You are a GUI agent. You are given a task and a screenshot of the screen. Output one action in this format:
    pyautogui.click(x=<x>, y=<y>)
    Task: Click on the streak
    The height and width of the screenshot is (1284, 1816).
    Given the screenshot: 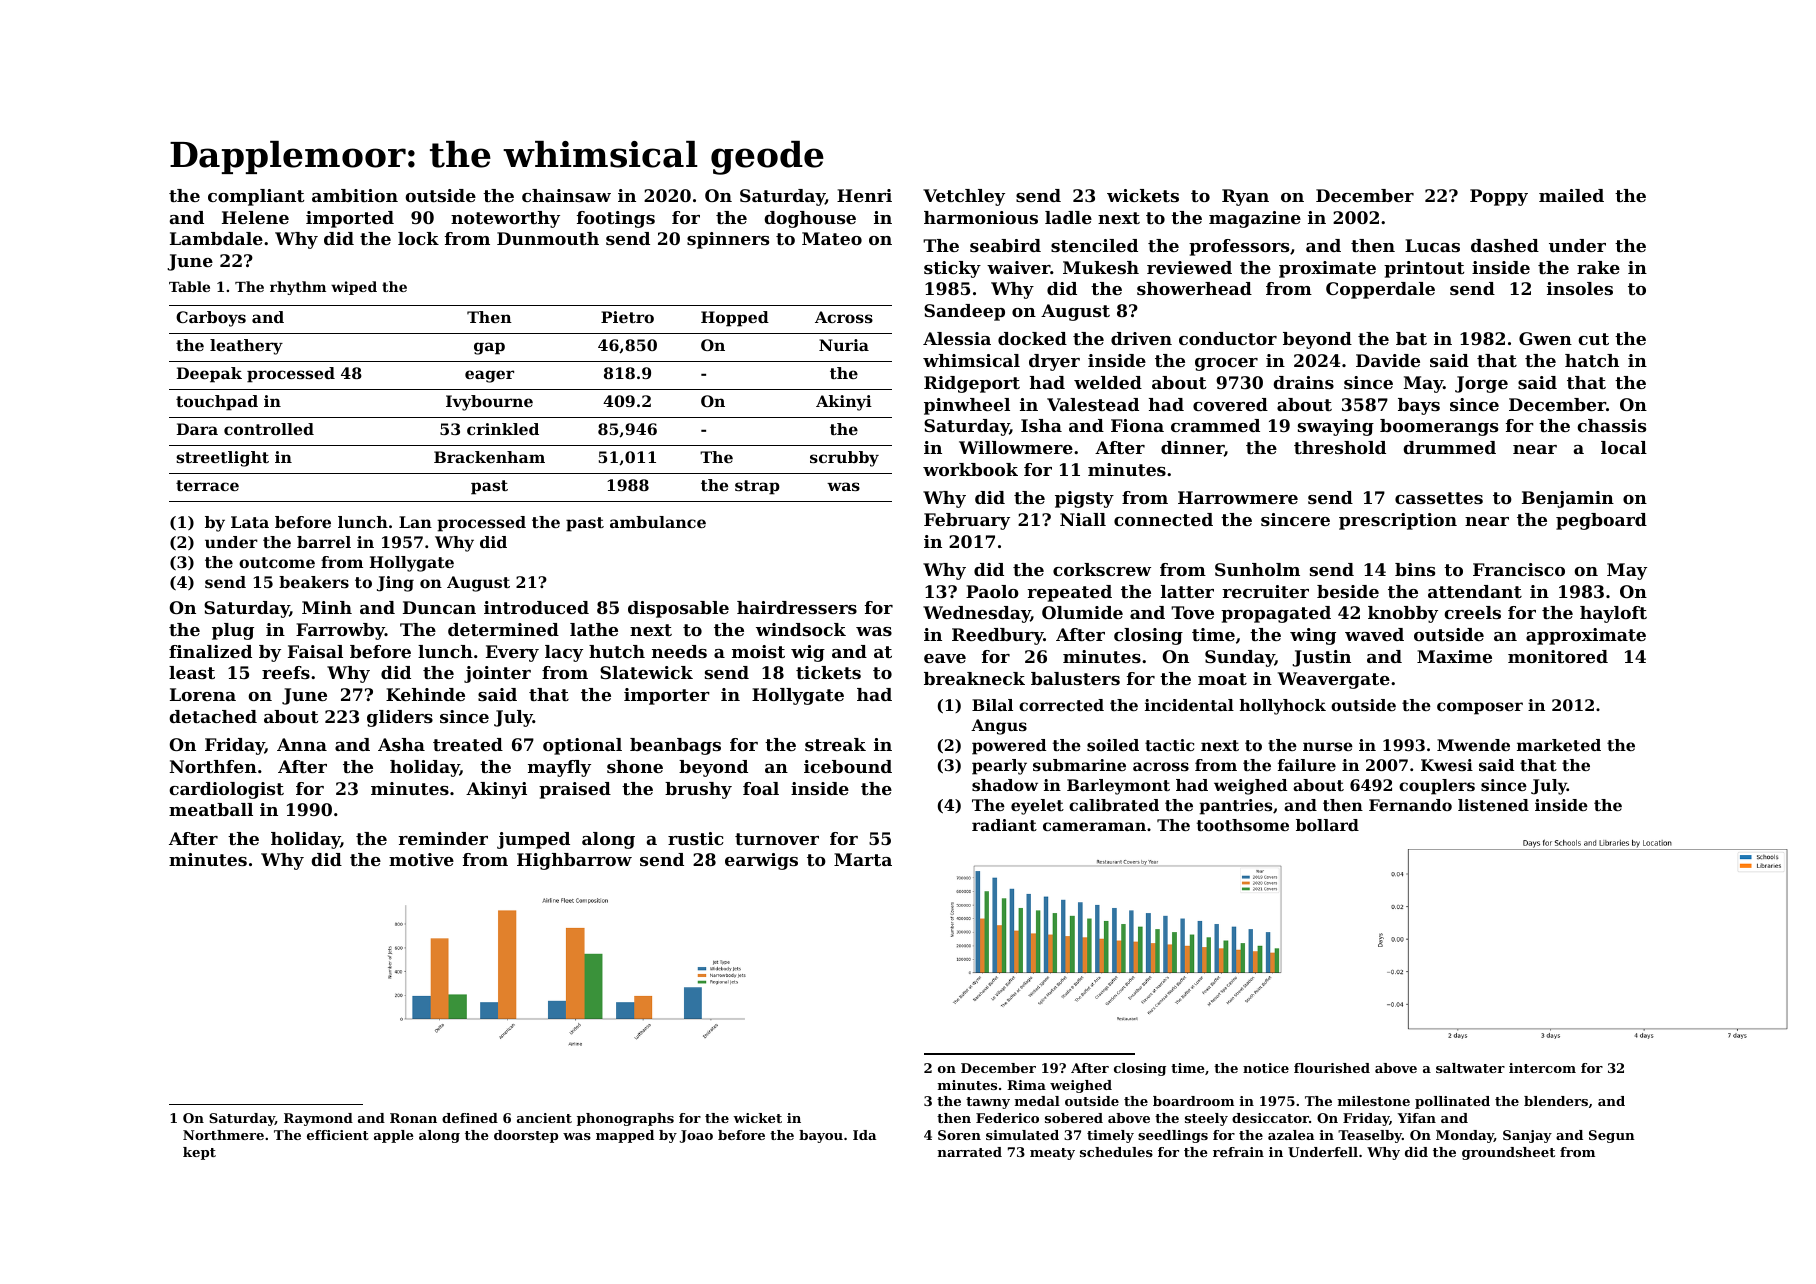 What is the action you would take?
    pyautogui.click(x=835, y=744)
